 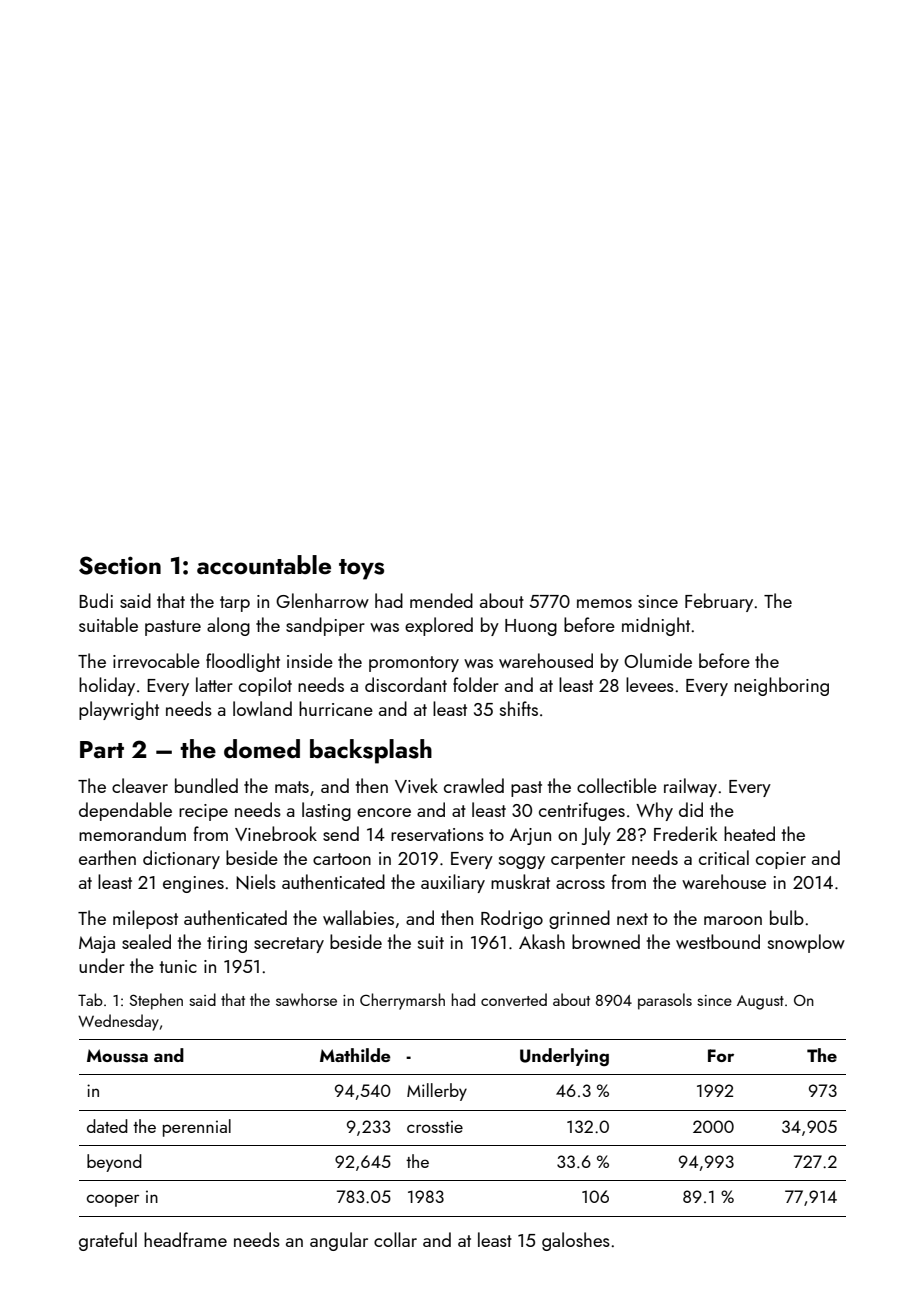 I want to click on floodlight, so click(x=243, y=662).
